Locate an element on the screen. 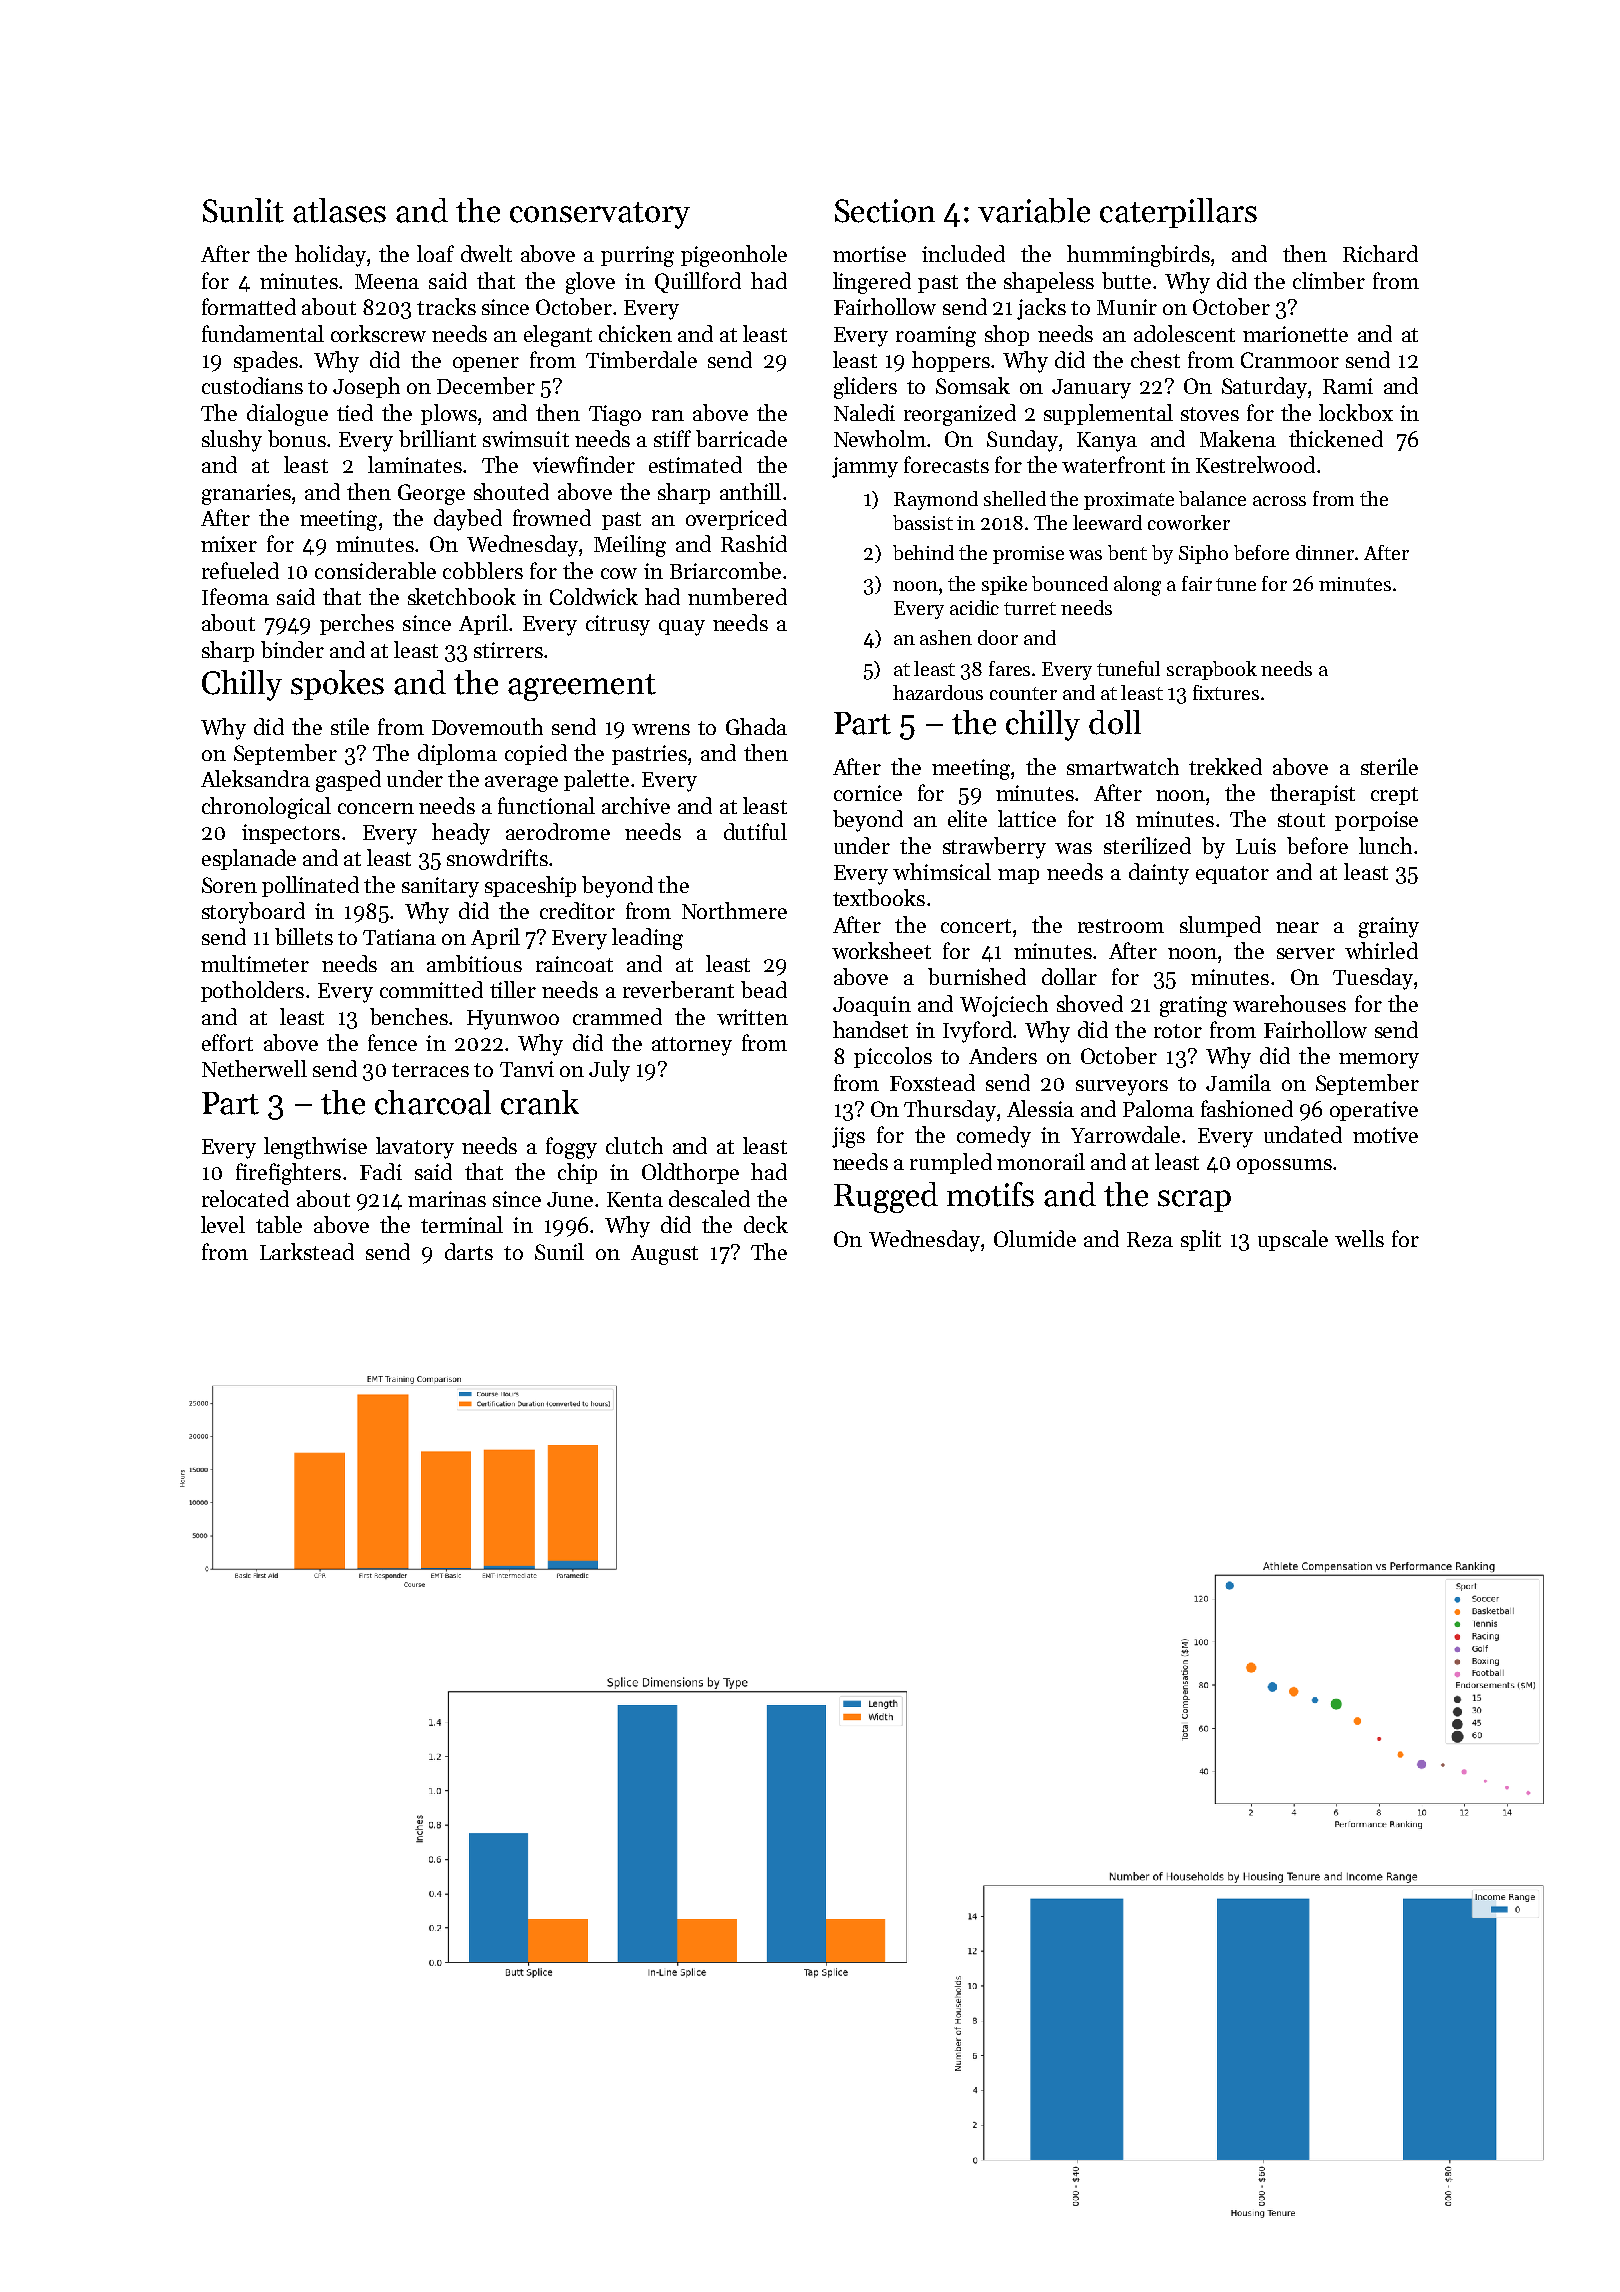 The image size is (1620, 2292). Section is located at coordinates (885, 211).
